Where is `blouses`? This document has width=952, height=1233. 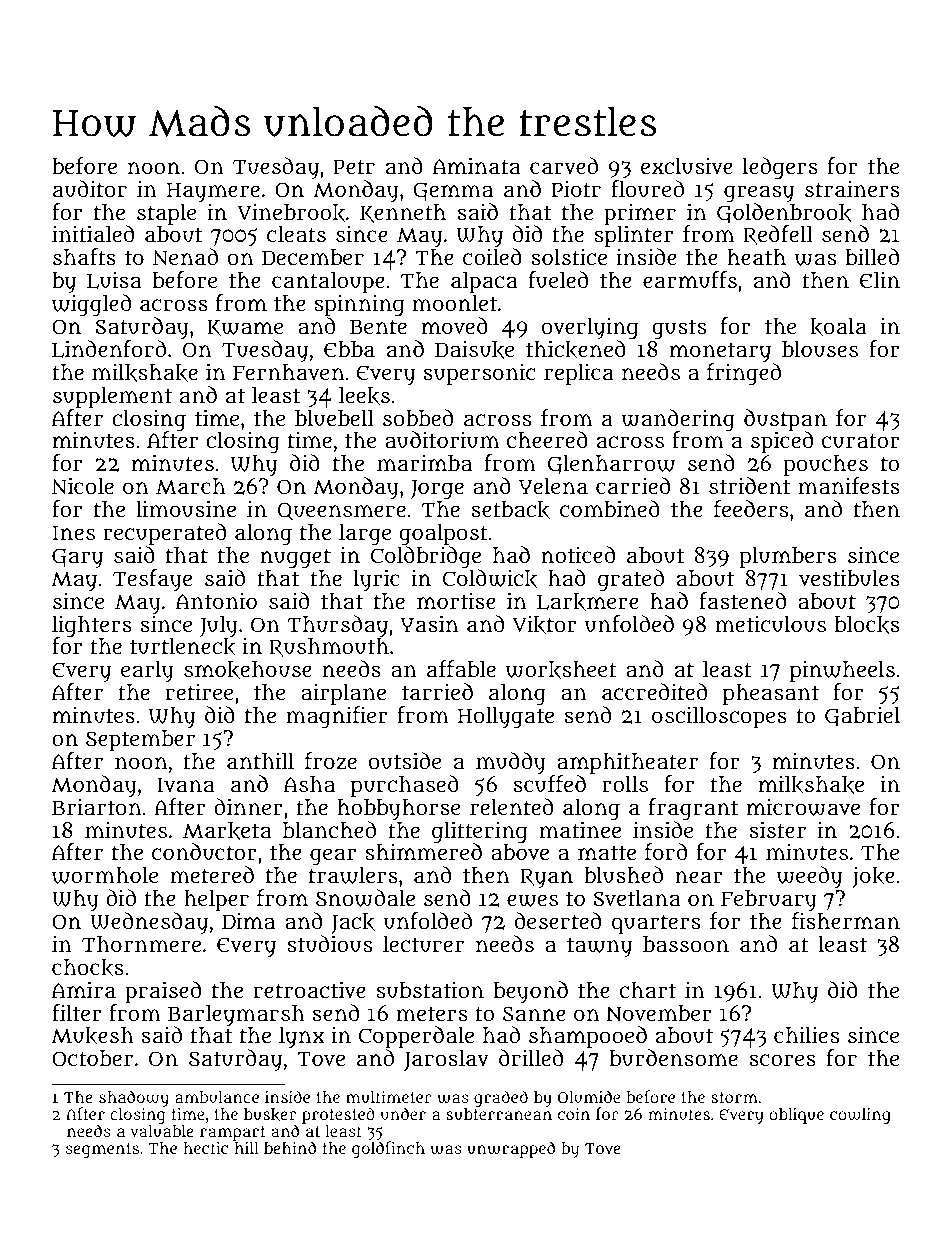
blouses is located at coordinates (820, 349).
